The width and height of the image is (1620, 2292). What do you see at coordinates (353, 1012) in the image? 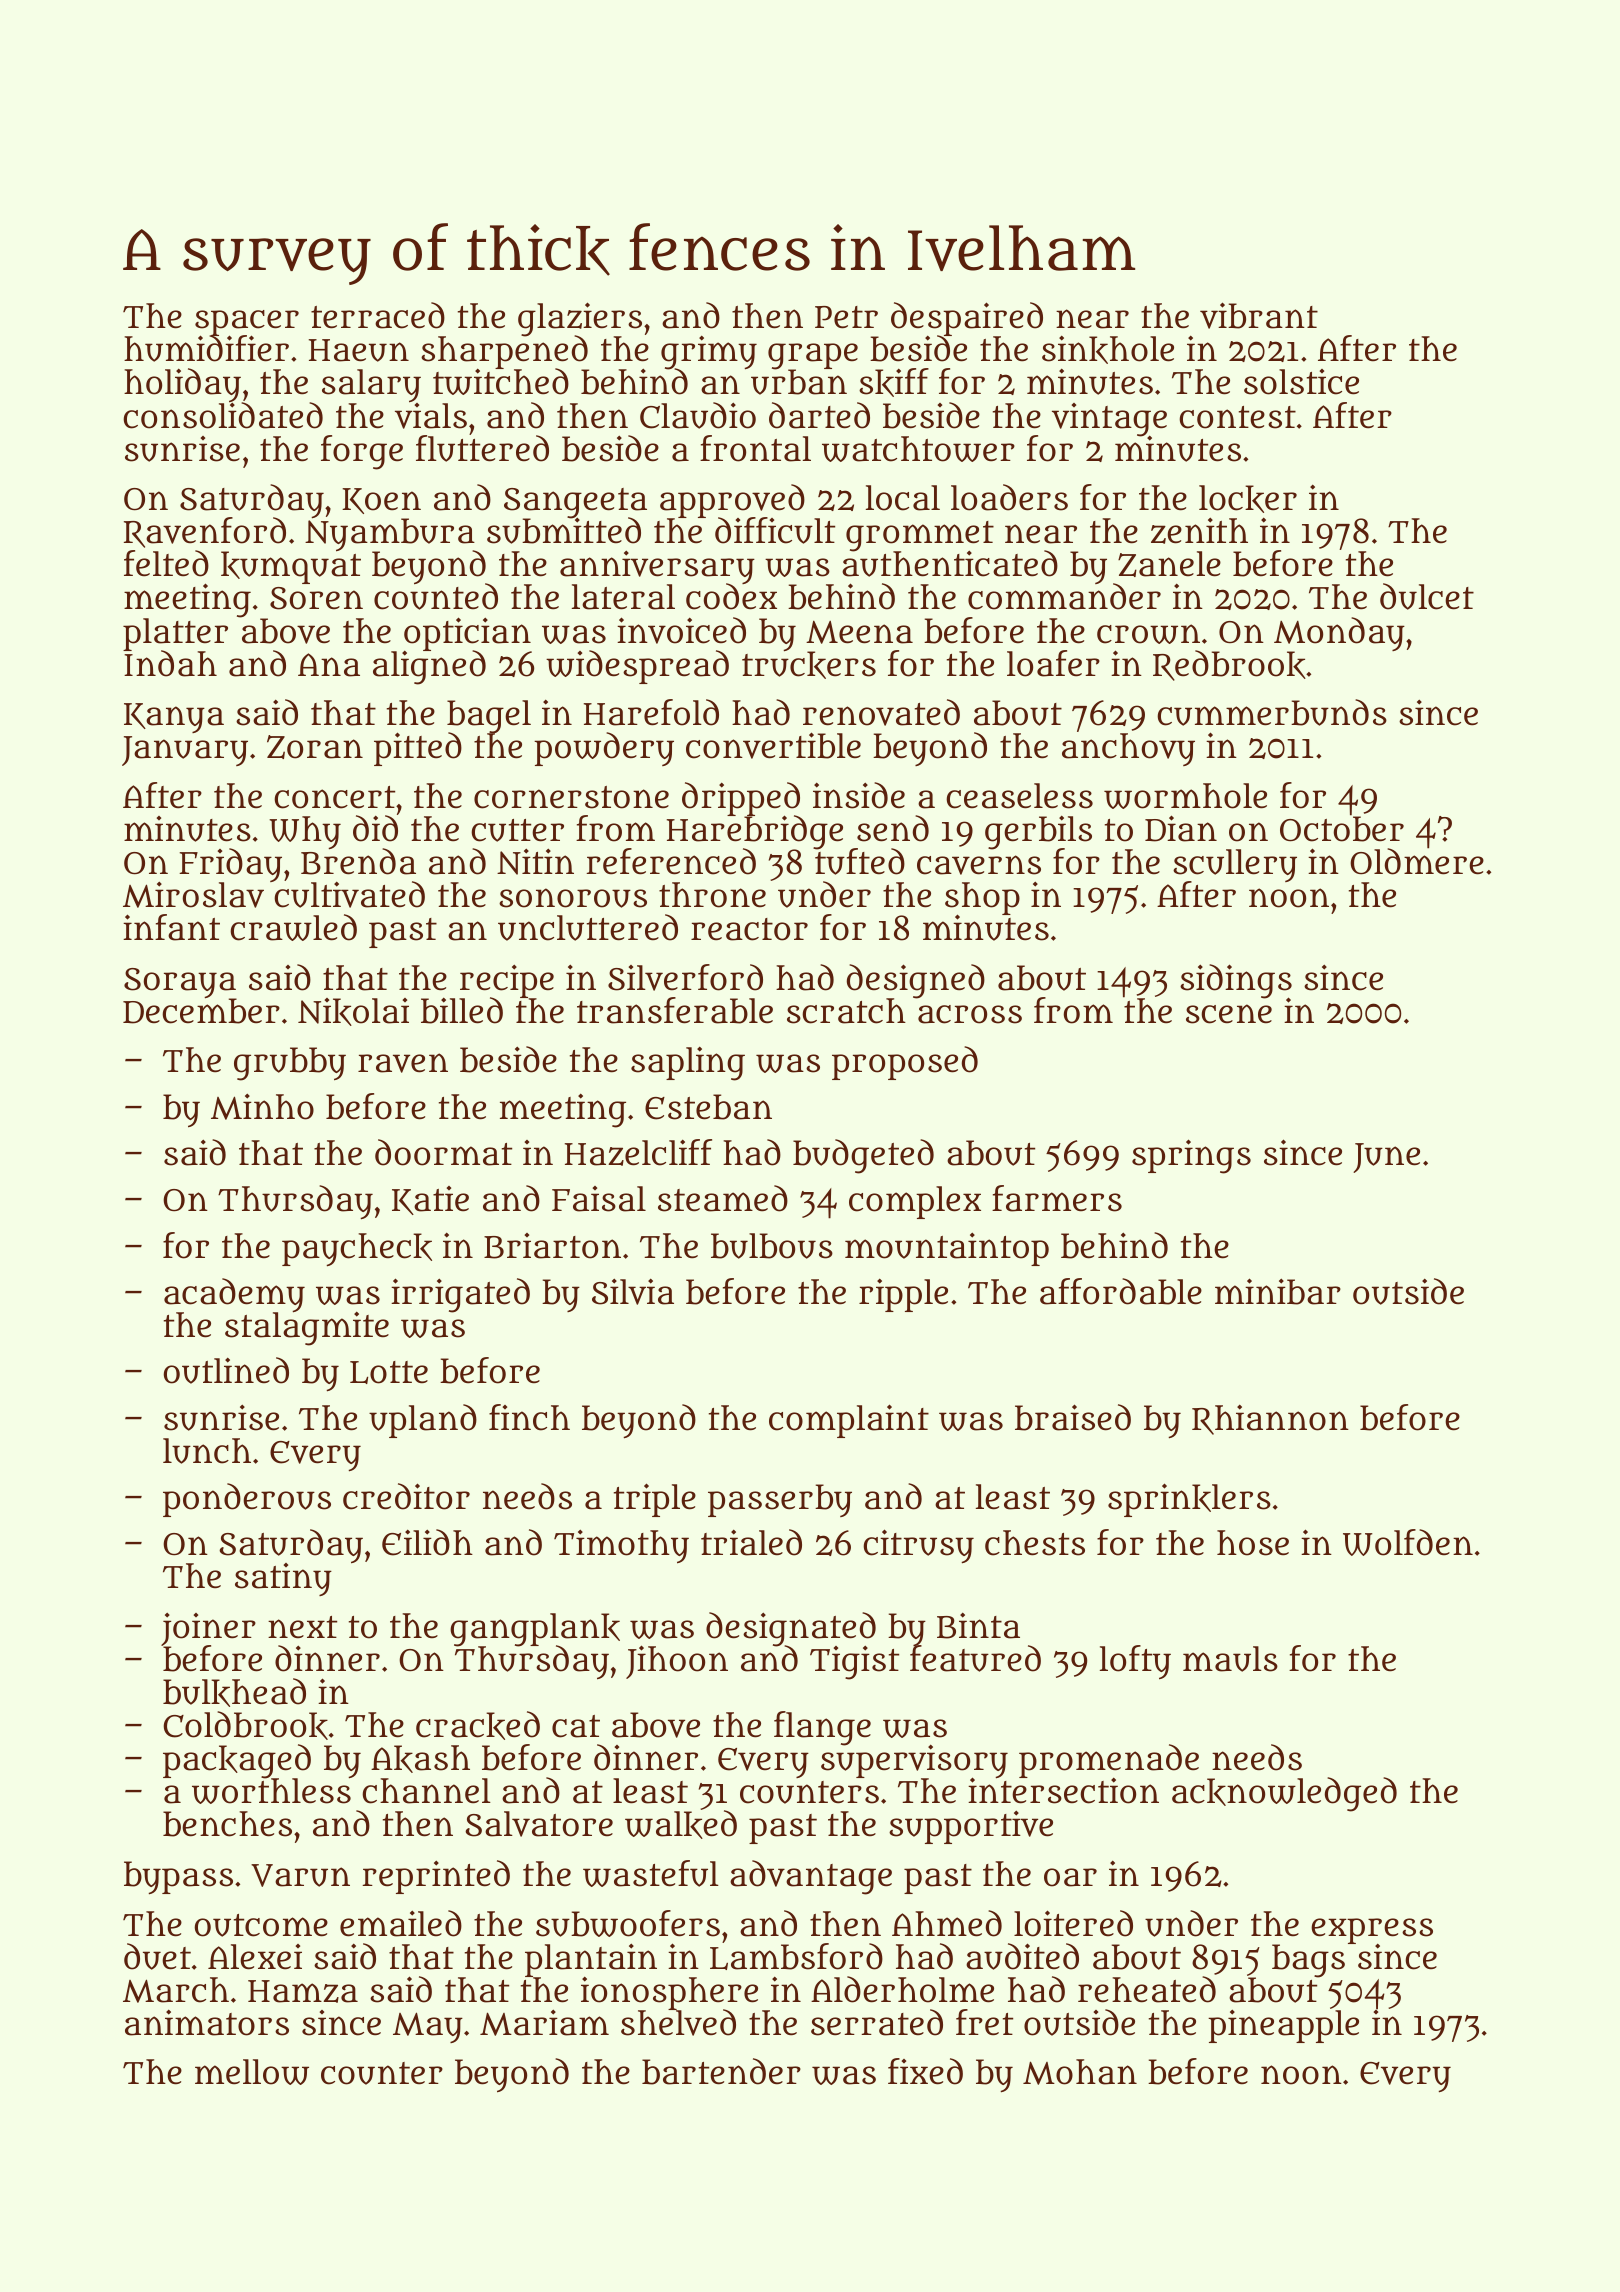
I see `Nikolai` at bounding box center [353, 1012].
